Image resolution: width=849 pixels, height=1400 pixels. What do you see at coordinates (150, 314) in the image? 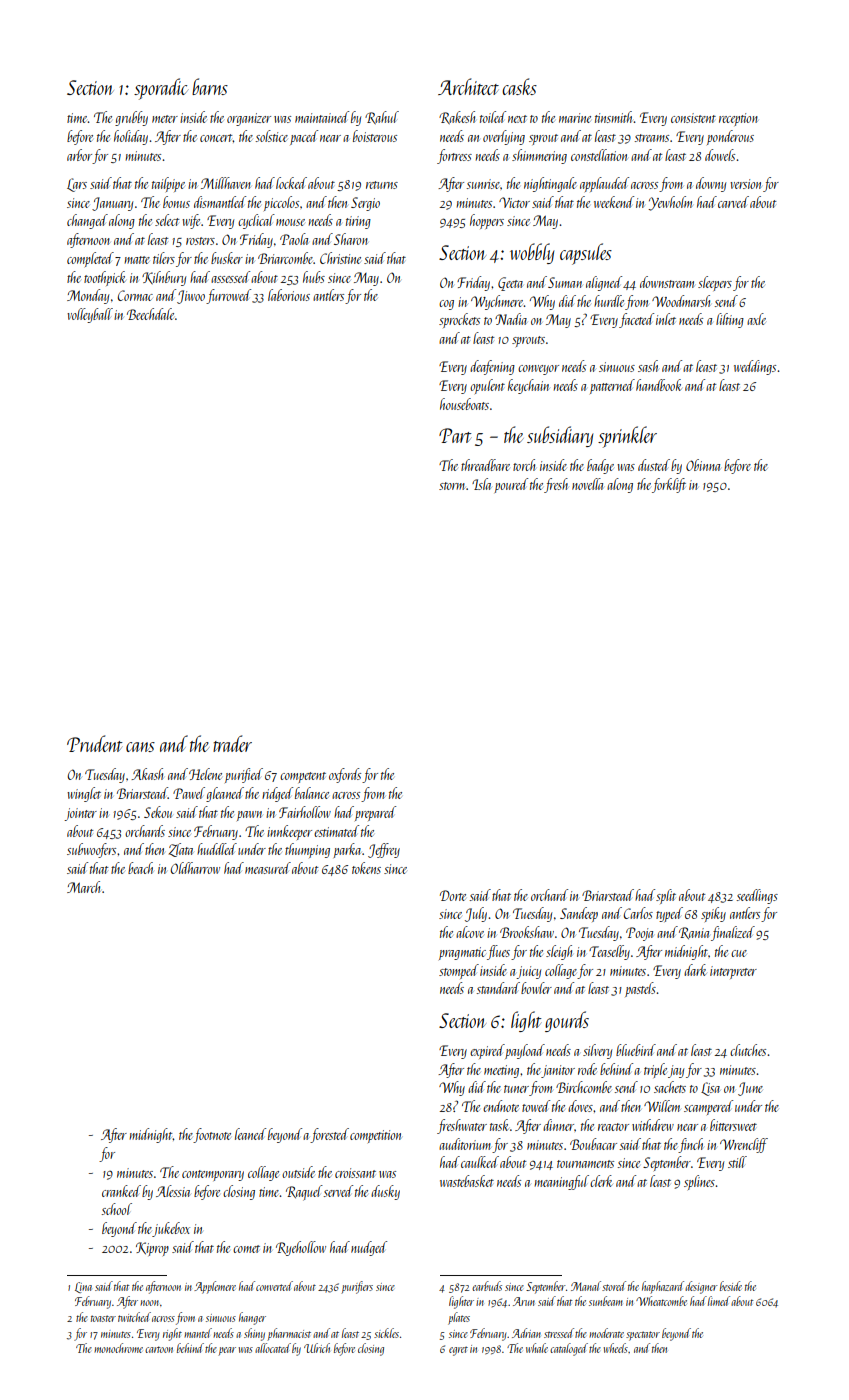
I see `Beechdale` at bounding box center [150, 314].
